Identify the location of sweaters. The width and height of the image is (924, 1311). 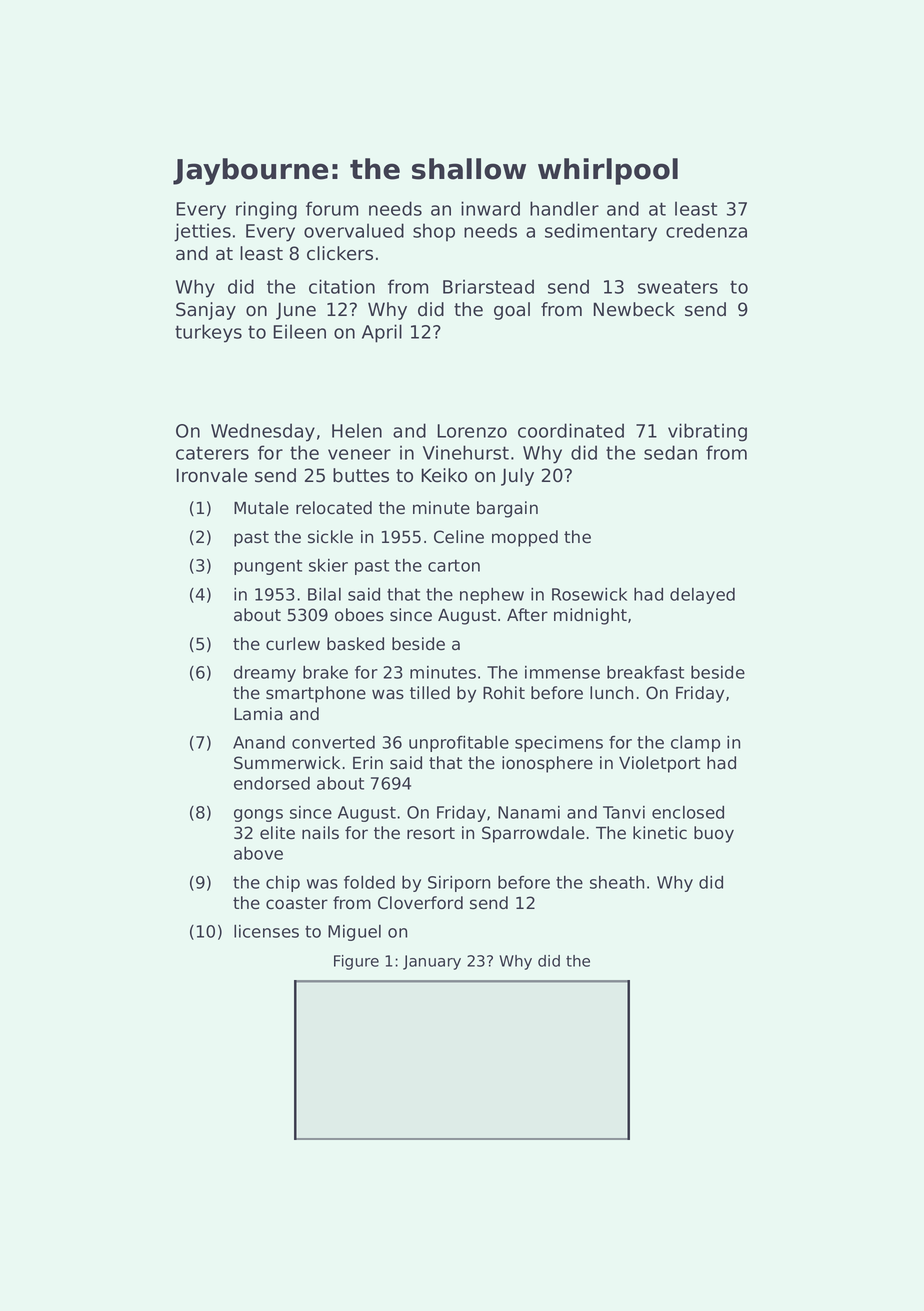
(678, 287).
